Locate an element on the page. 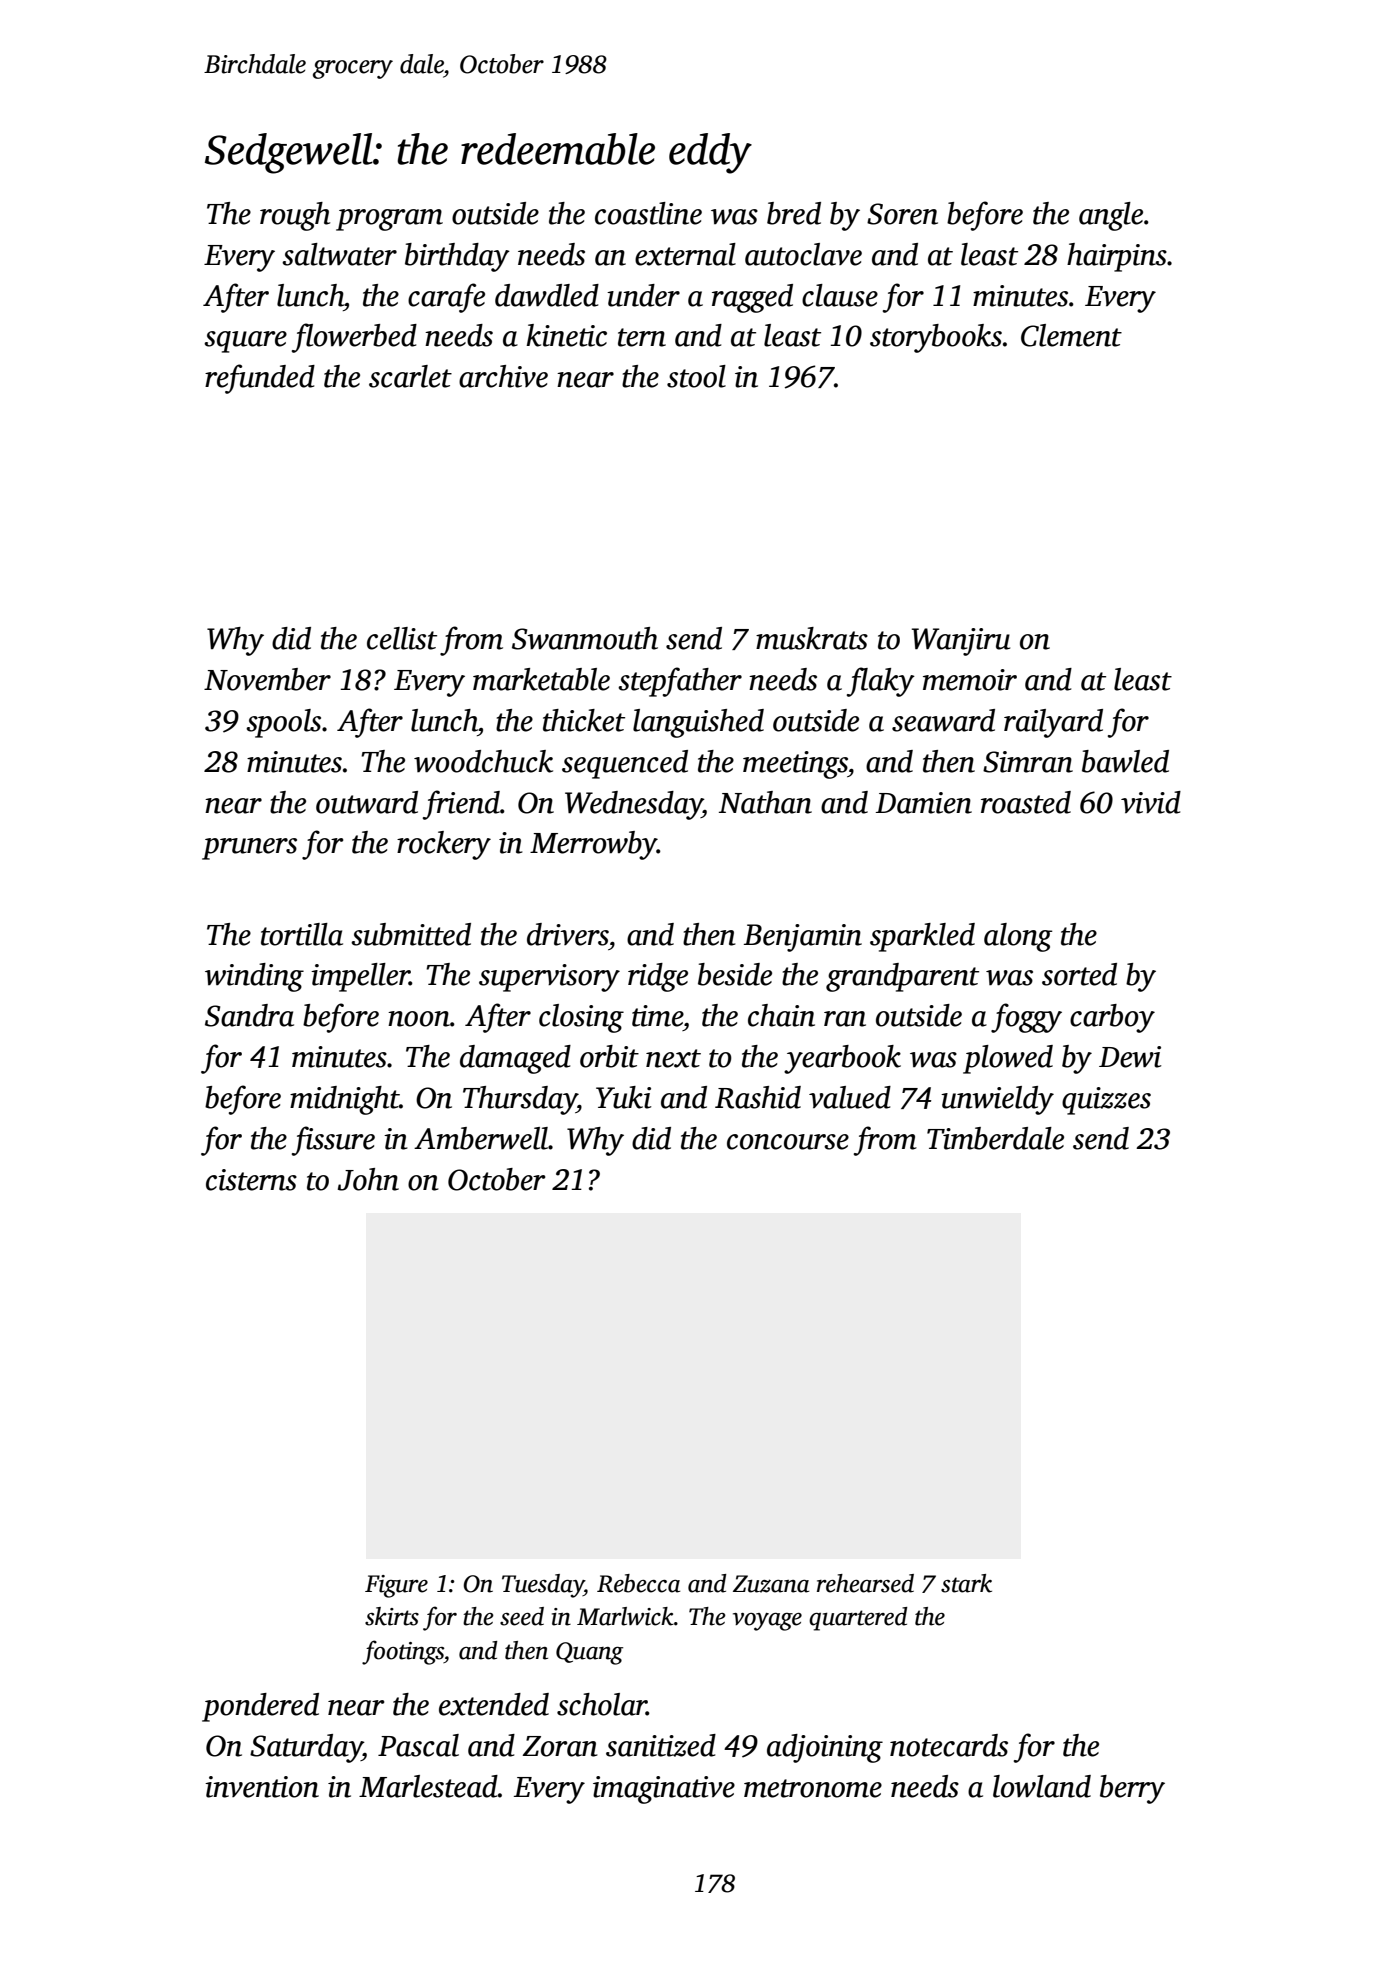 The width and height of the page is (1386, 1969). woodchuck is located at coordinates (483, 761).
